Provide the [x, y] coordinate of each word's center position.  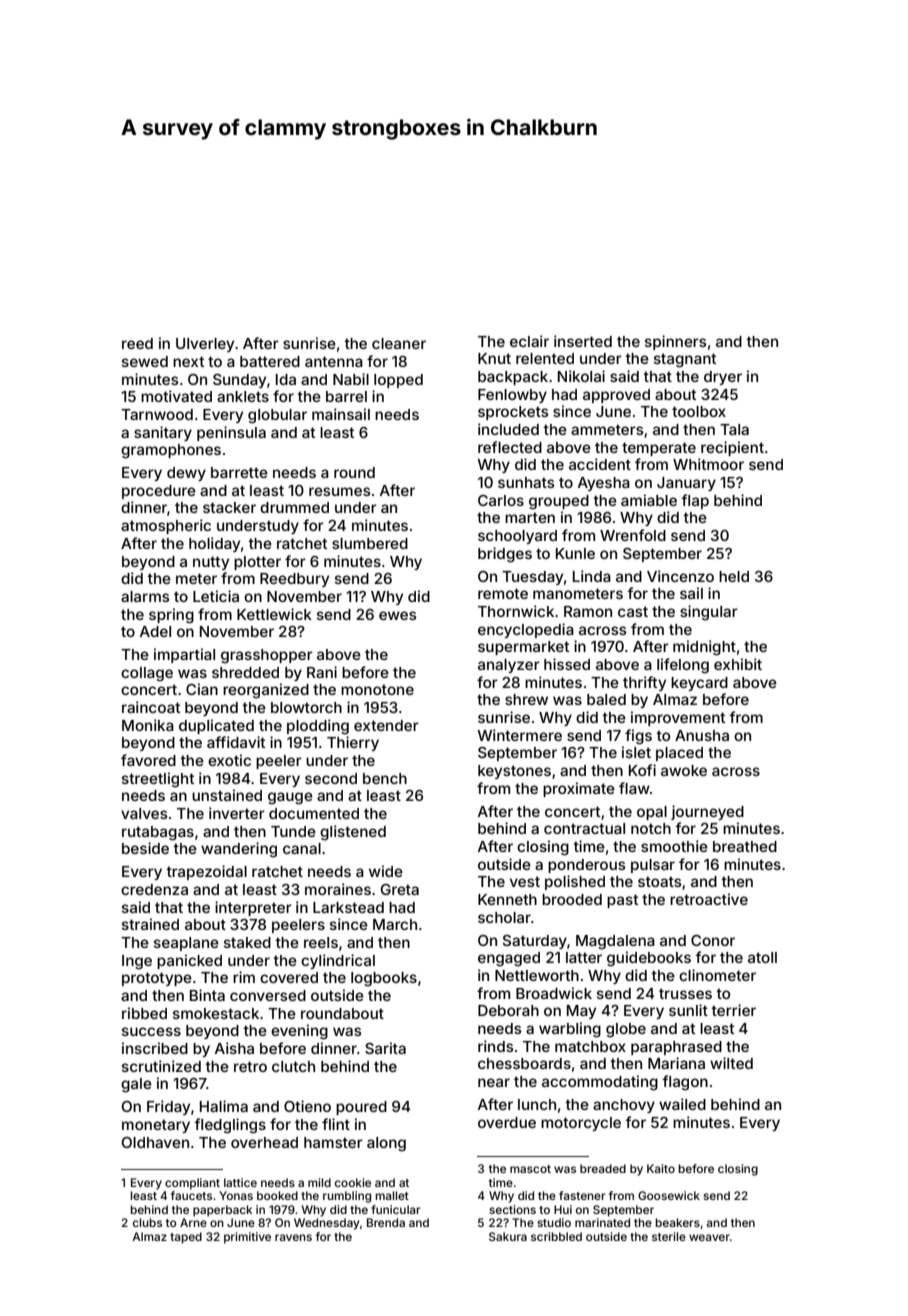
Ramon [588, 611]
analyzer [509, 666]
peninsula [231, 433]
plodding [318, 727]
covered [289, 977]
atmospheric [166, 526]
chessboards [524, 1063]
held [734, 576]
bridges [505, 555]
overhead [264, 1142]
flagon [685, 1083]
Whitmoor [708, 464]
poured [361, 1108]
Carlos [501, 500]
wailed [682, 1104]
